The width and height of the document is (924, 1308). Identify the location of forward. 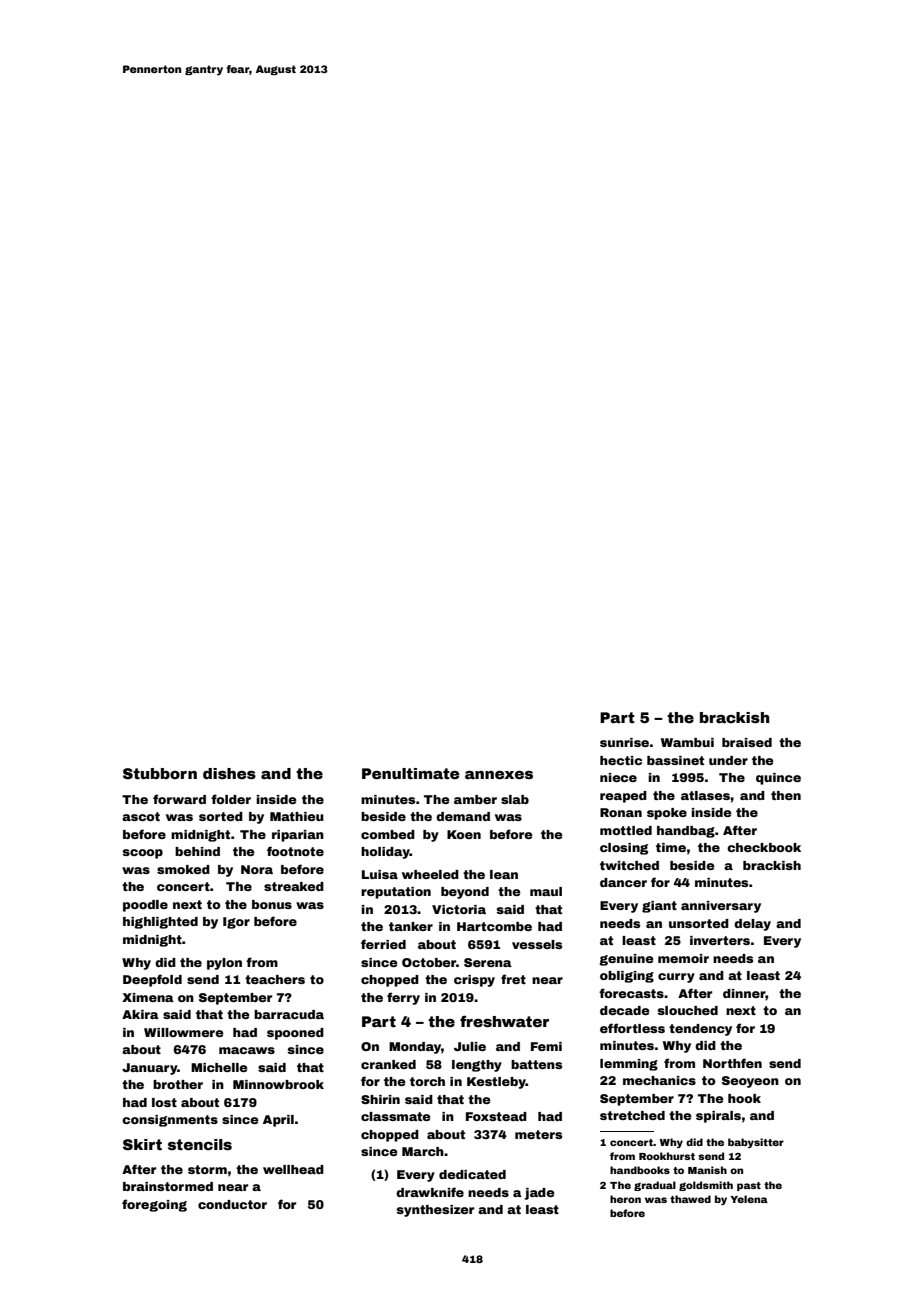
(179, 799).
